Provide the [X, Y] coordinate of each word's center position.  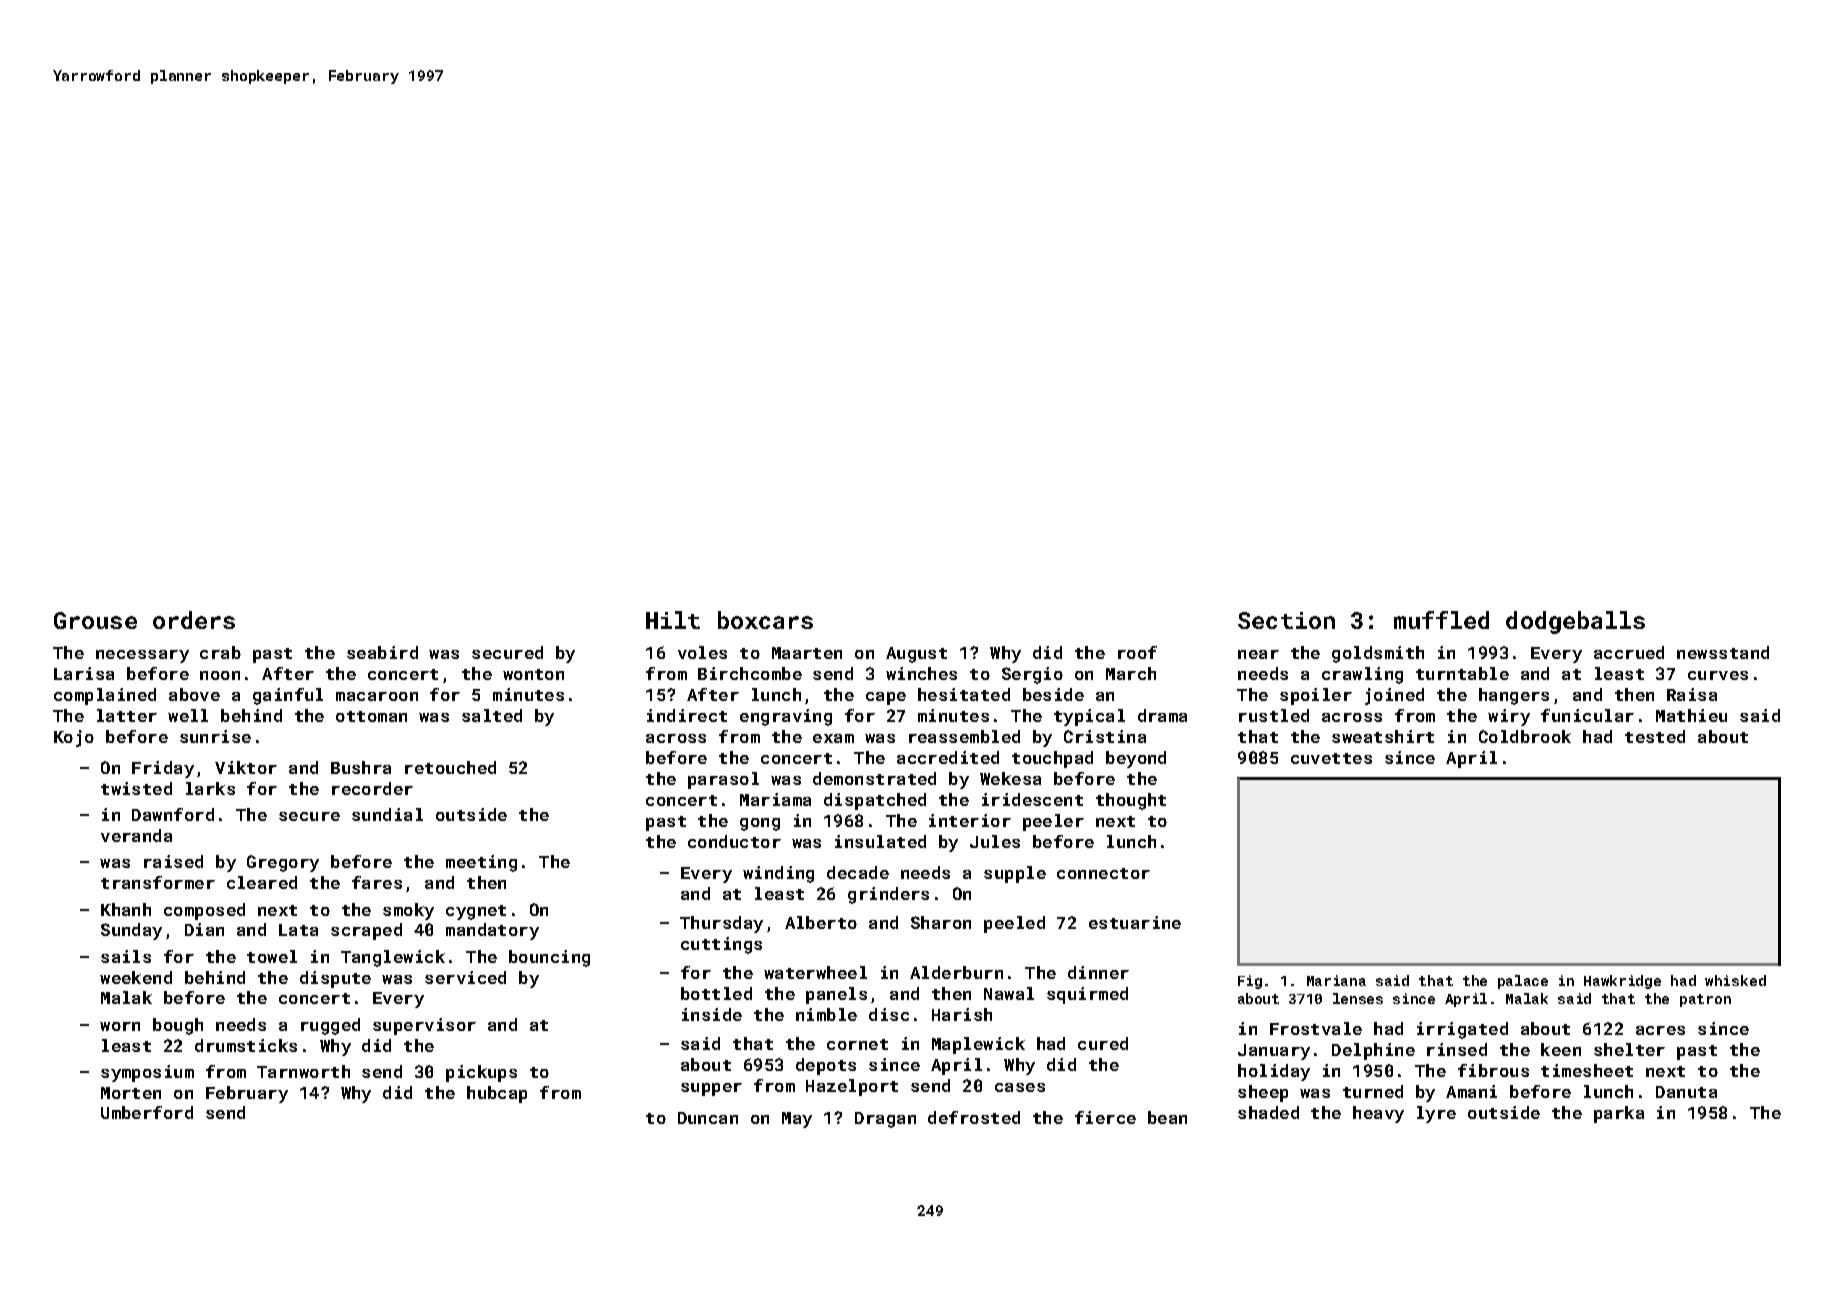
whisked [1735, 980]
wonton [533, 674]
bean [1167, 1117]
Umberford [147, 1112]
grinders [888, 895]
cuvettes [1331, 758]
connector [1103, 873]
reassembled [964, 736]
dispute [335, 979]
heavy [1378, 1114]
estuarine [1135, 922]
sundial [387, 814]
